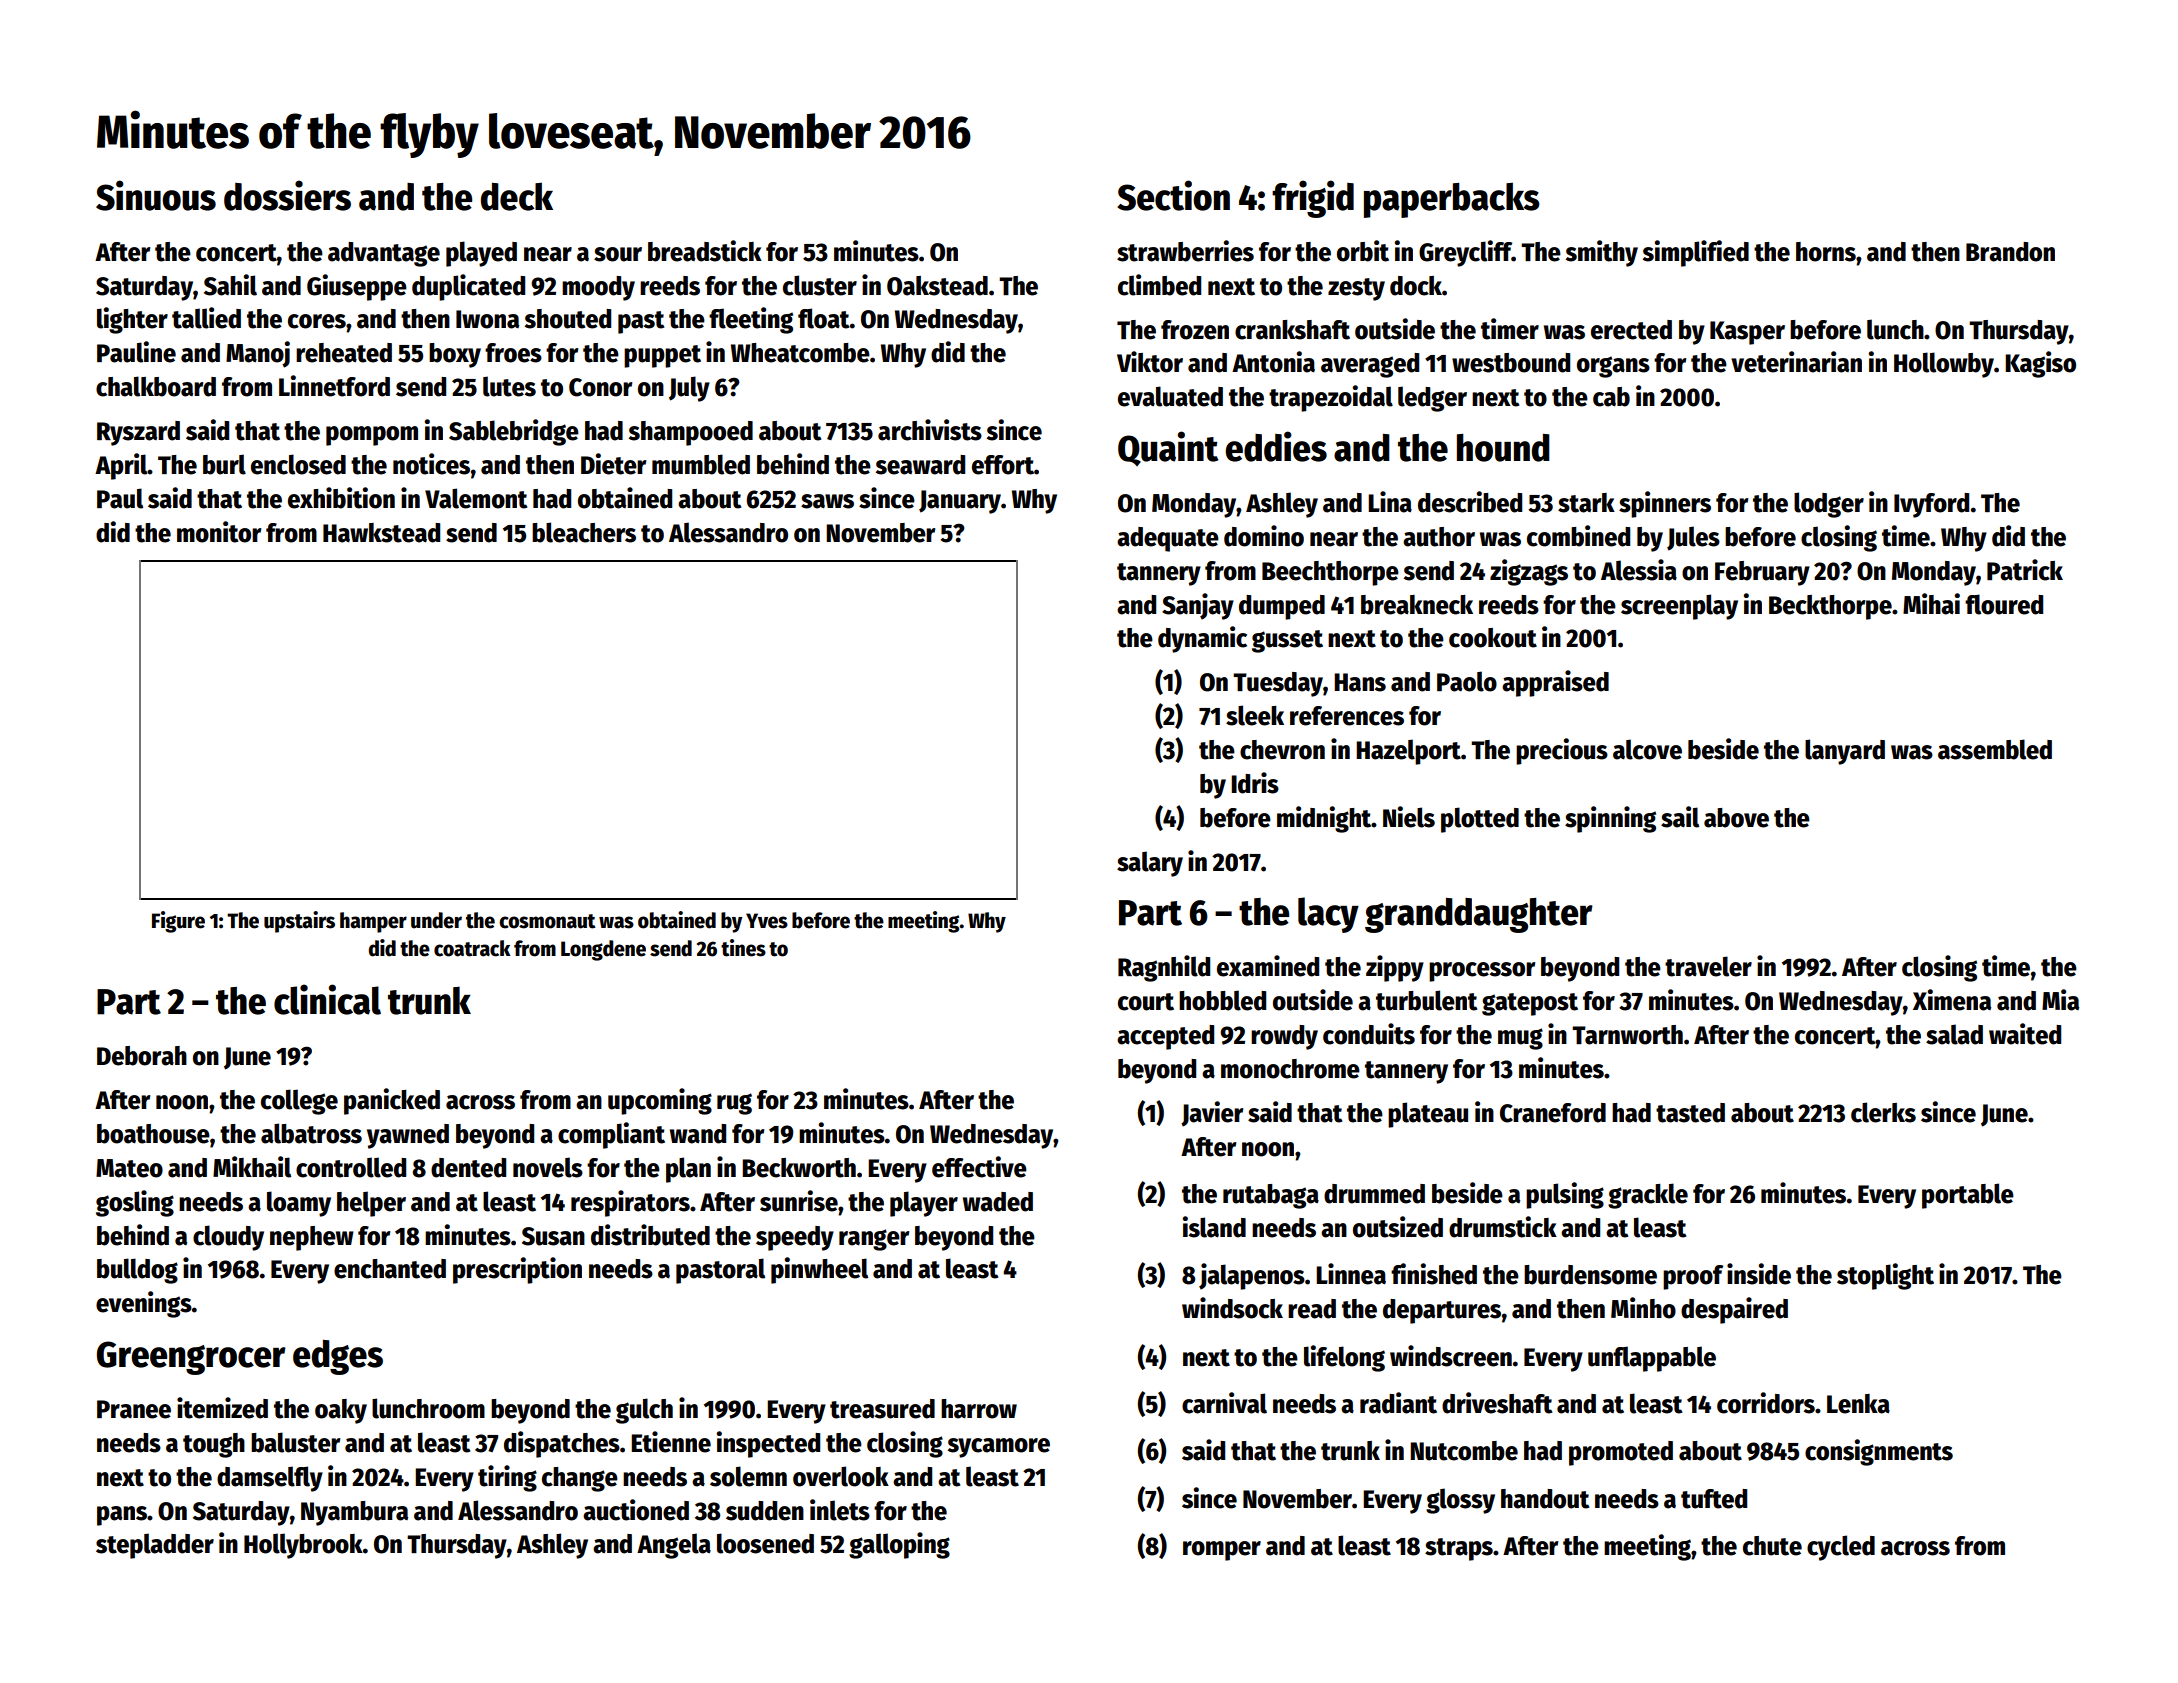  Describe the element at coordinates (1168, 448) in the image. I see `Quaint` at that location.
